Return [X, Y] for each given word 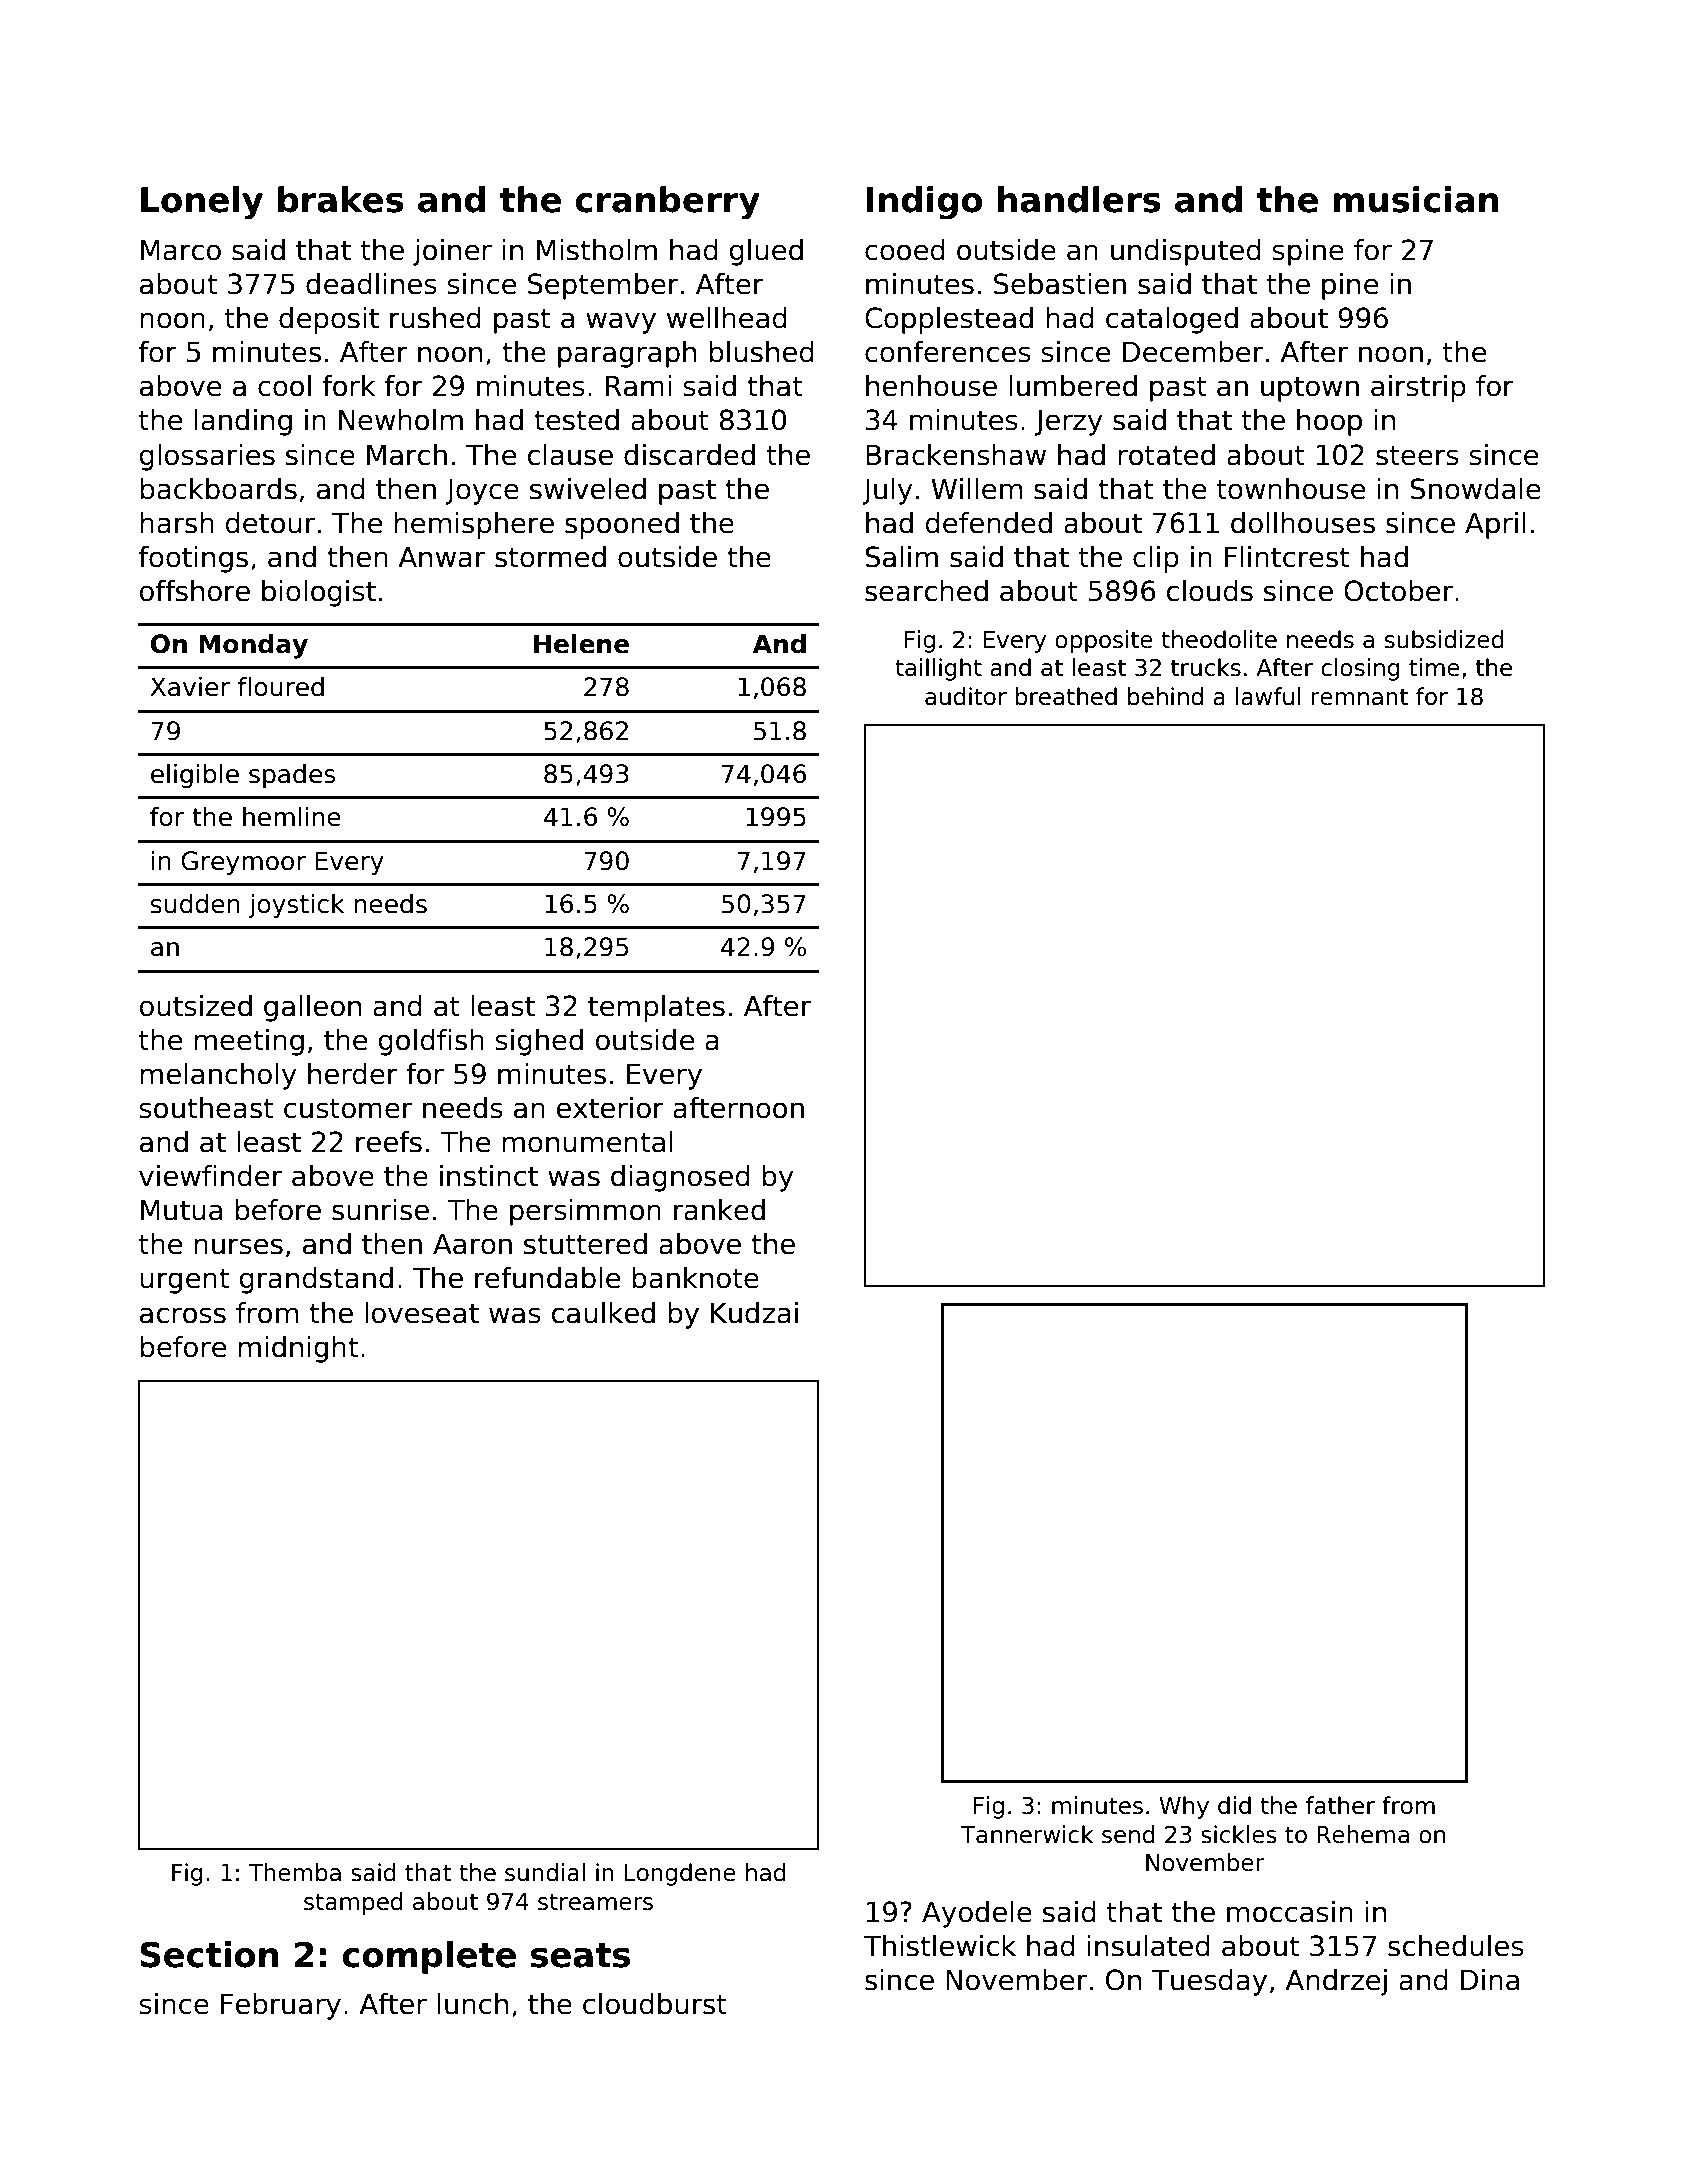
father [1340, 1805]
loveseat [422, 1313]
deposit [329, 320]
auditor [966, 696]
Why [1184, 1807]
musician [1416, 199]
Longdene [680, 1874]
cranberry [667, 203]
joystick [296, 906]
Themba [294, 1872]
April [1495, 525]
